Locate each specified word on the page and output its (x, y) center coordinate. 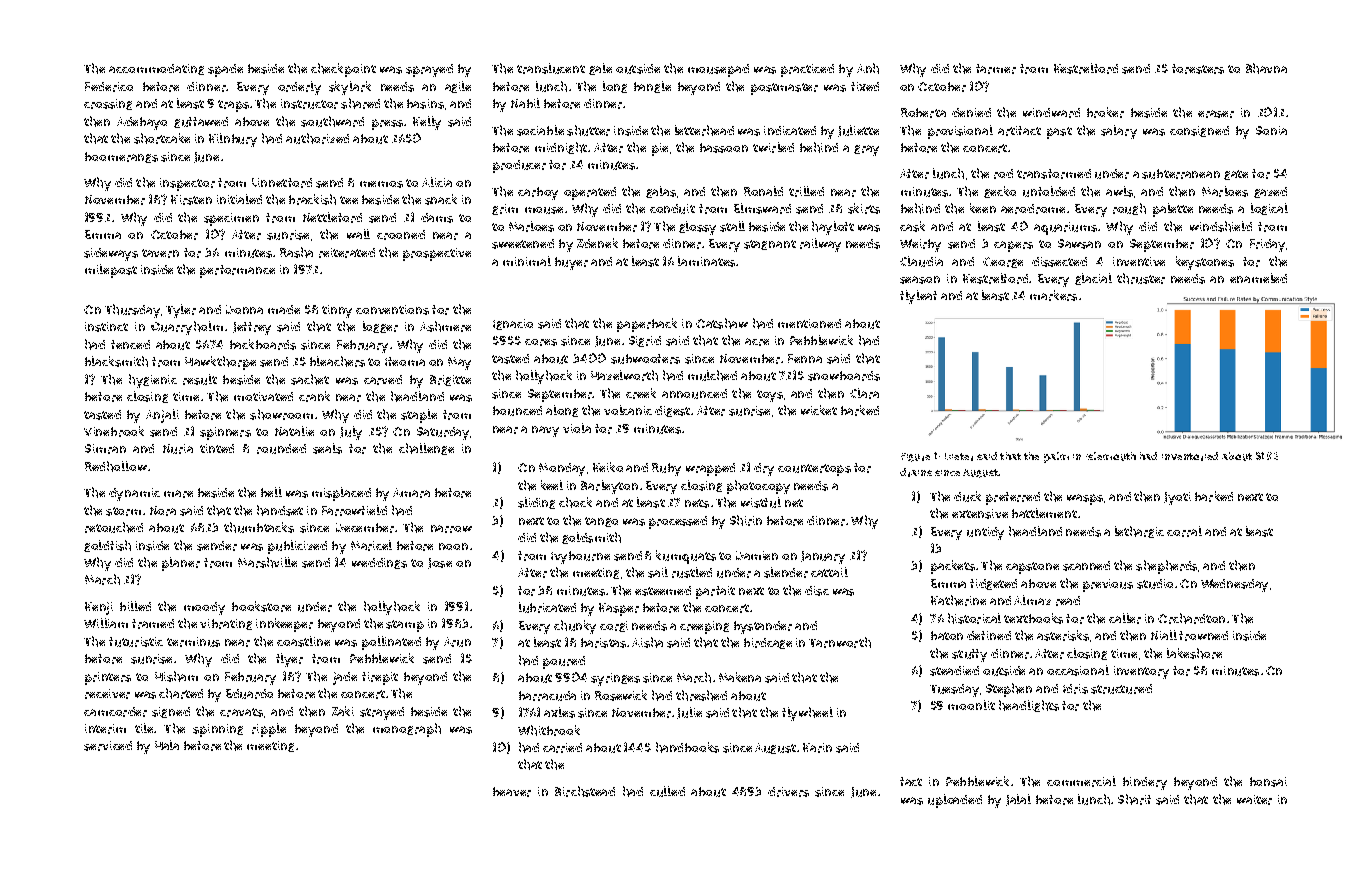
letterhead (704, 130)
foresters (1198, 69)
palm (1056, 457)
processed (678, 522)
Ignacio (513, 324)
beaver (512, 792)
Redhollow (116, 466)
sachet (310, 379)
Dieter (959, 457)
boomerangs (121, 157)
